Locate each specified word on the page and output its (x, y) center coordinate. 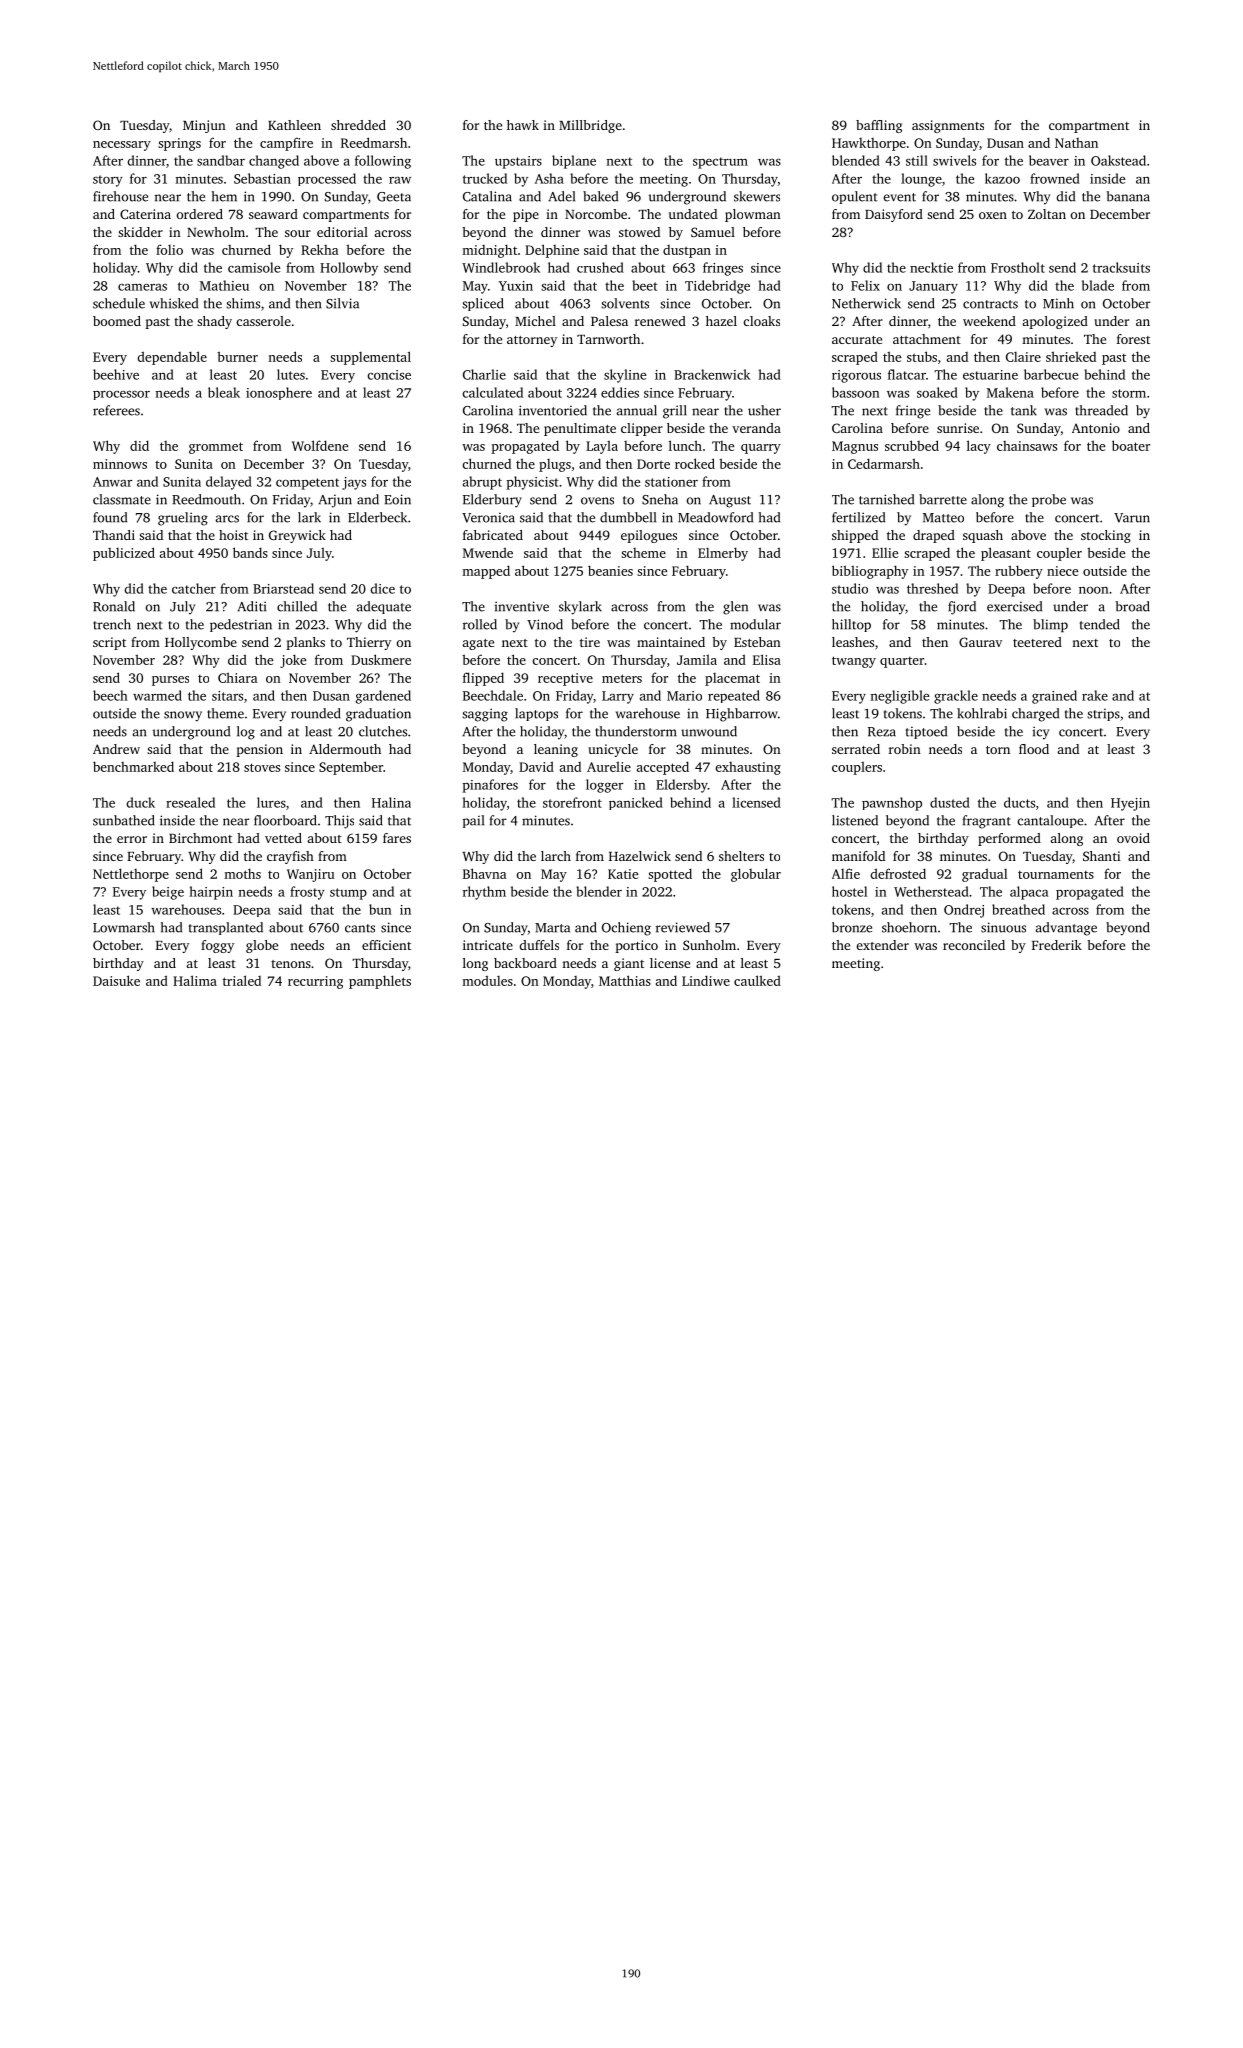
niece (1062, 571)
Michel (535, 321)
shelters (741, 856)
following (383, 162)
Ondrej (964, 911)
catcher (194, 588)
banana (1128, 196)
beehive (116, 374)
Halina (391, 802)
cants (360, 928)
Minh (1058, 303)
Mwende (488, 552)
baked (600, 196)
